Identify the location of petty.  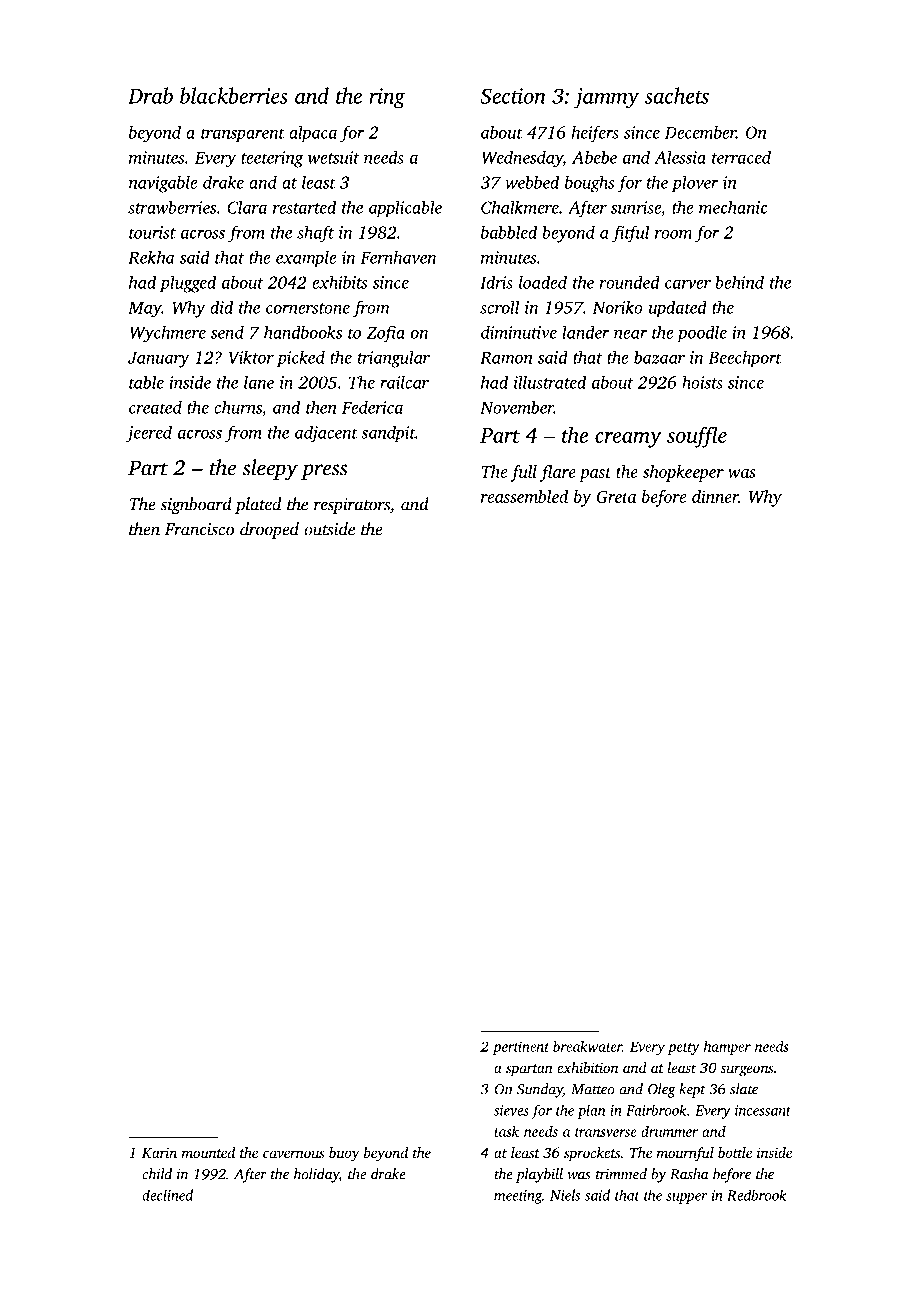
(683, 1049).
